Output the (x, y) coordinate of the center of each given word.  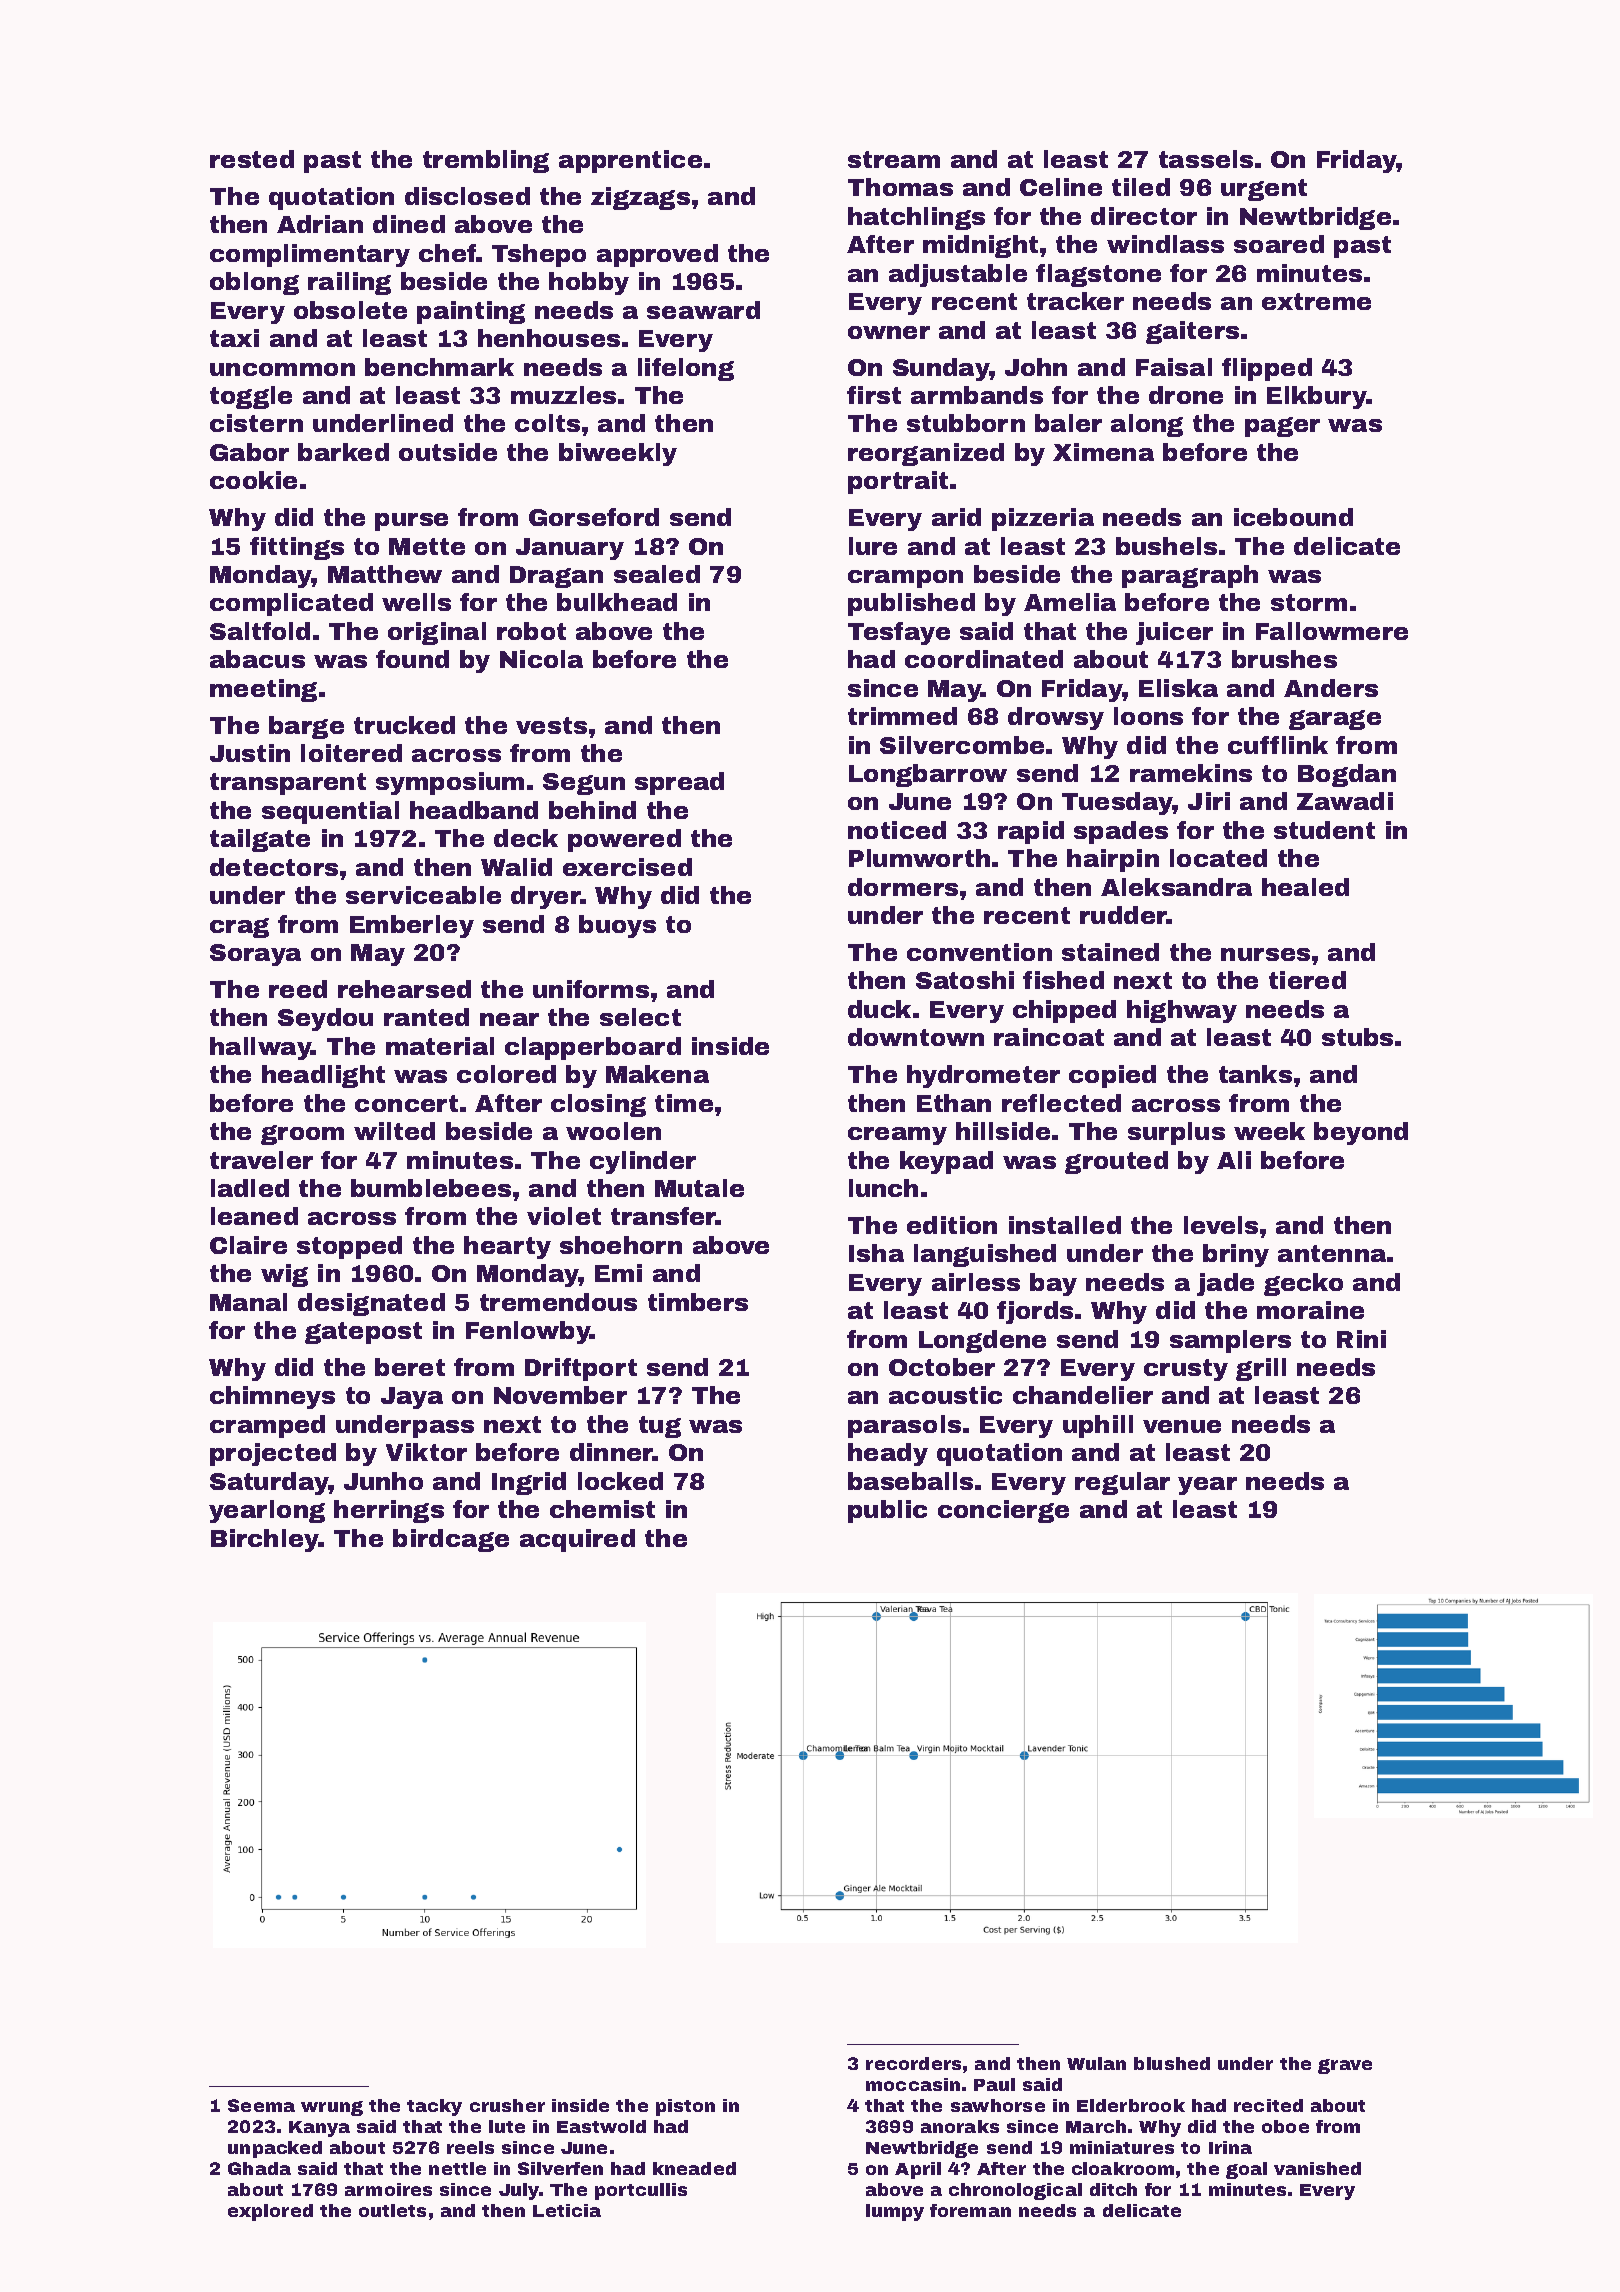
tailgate (260, 840)
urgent (1264, 190)
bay (1053, 1284)
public (887, 1511)
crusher (507, 2105)
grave (1345, 2066)
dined (409, 224)
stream (894, 159)
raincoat (1049, 1037)
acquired (577, 1540)
